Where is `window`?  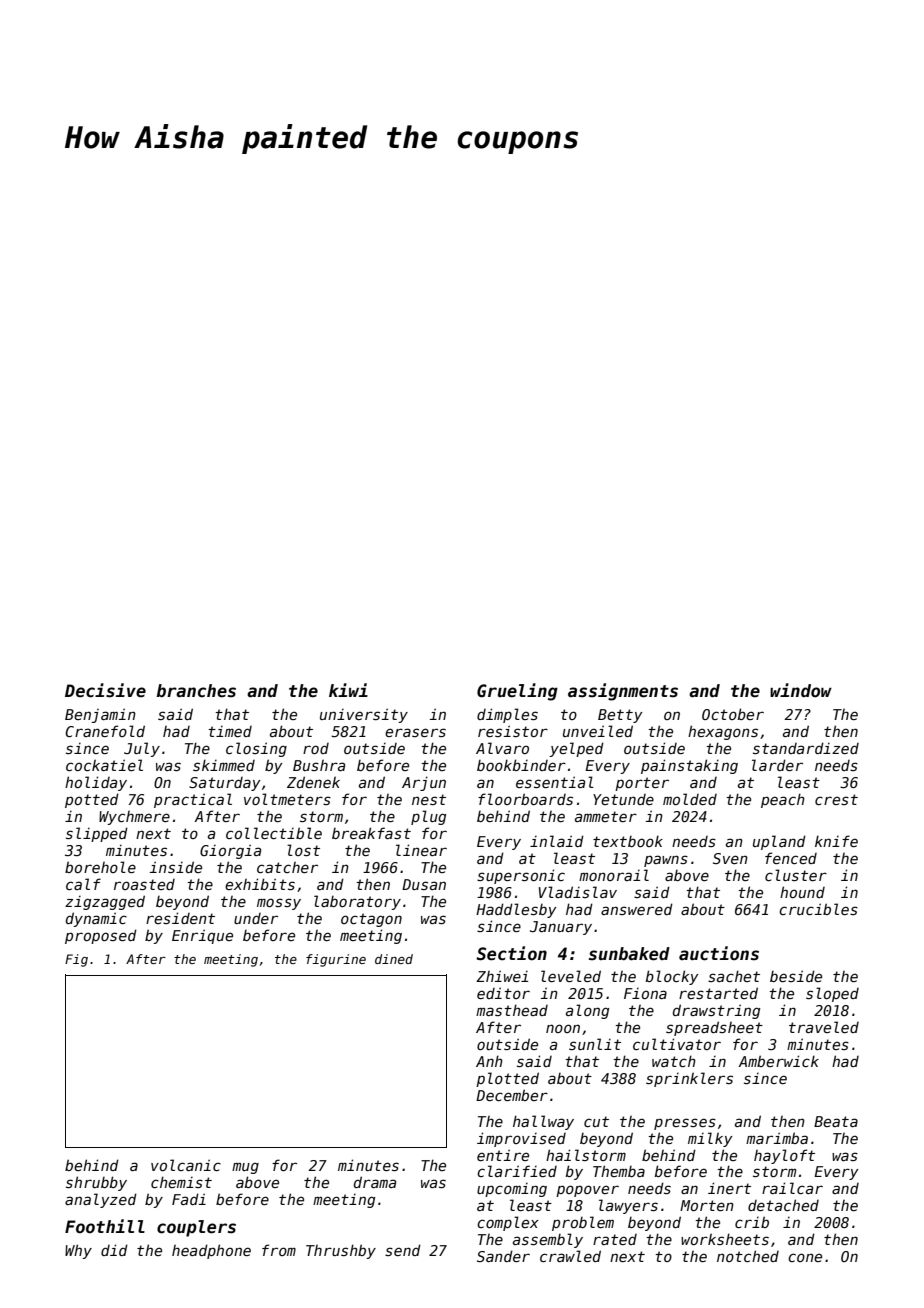
window is located at coordinates (801, 690).
